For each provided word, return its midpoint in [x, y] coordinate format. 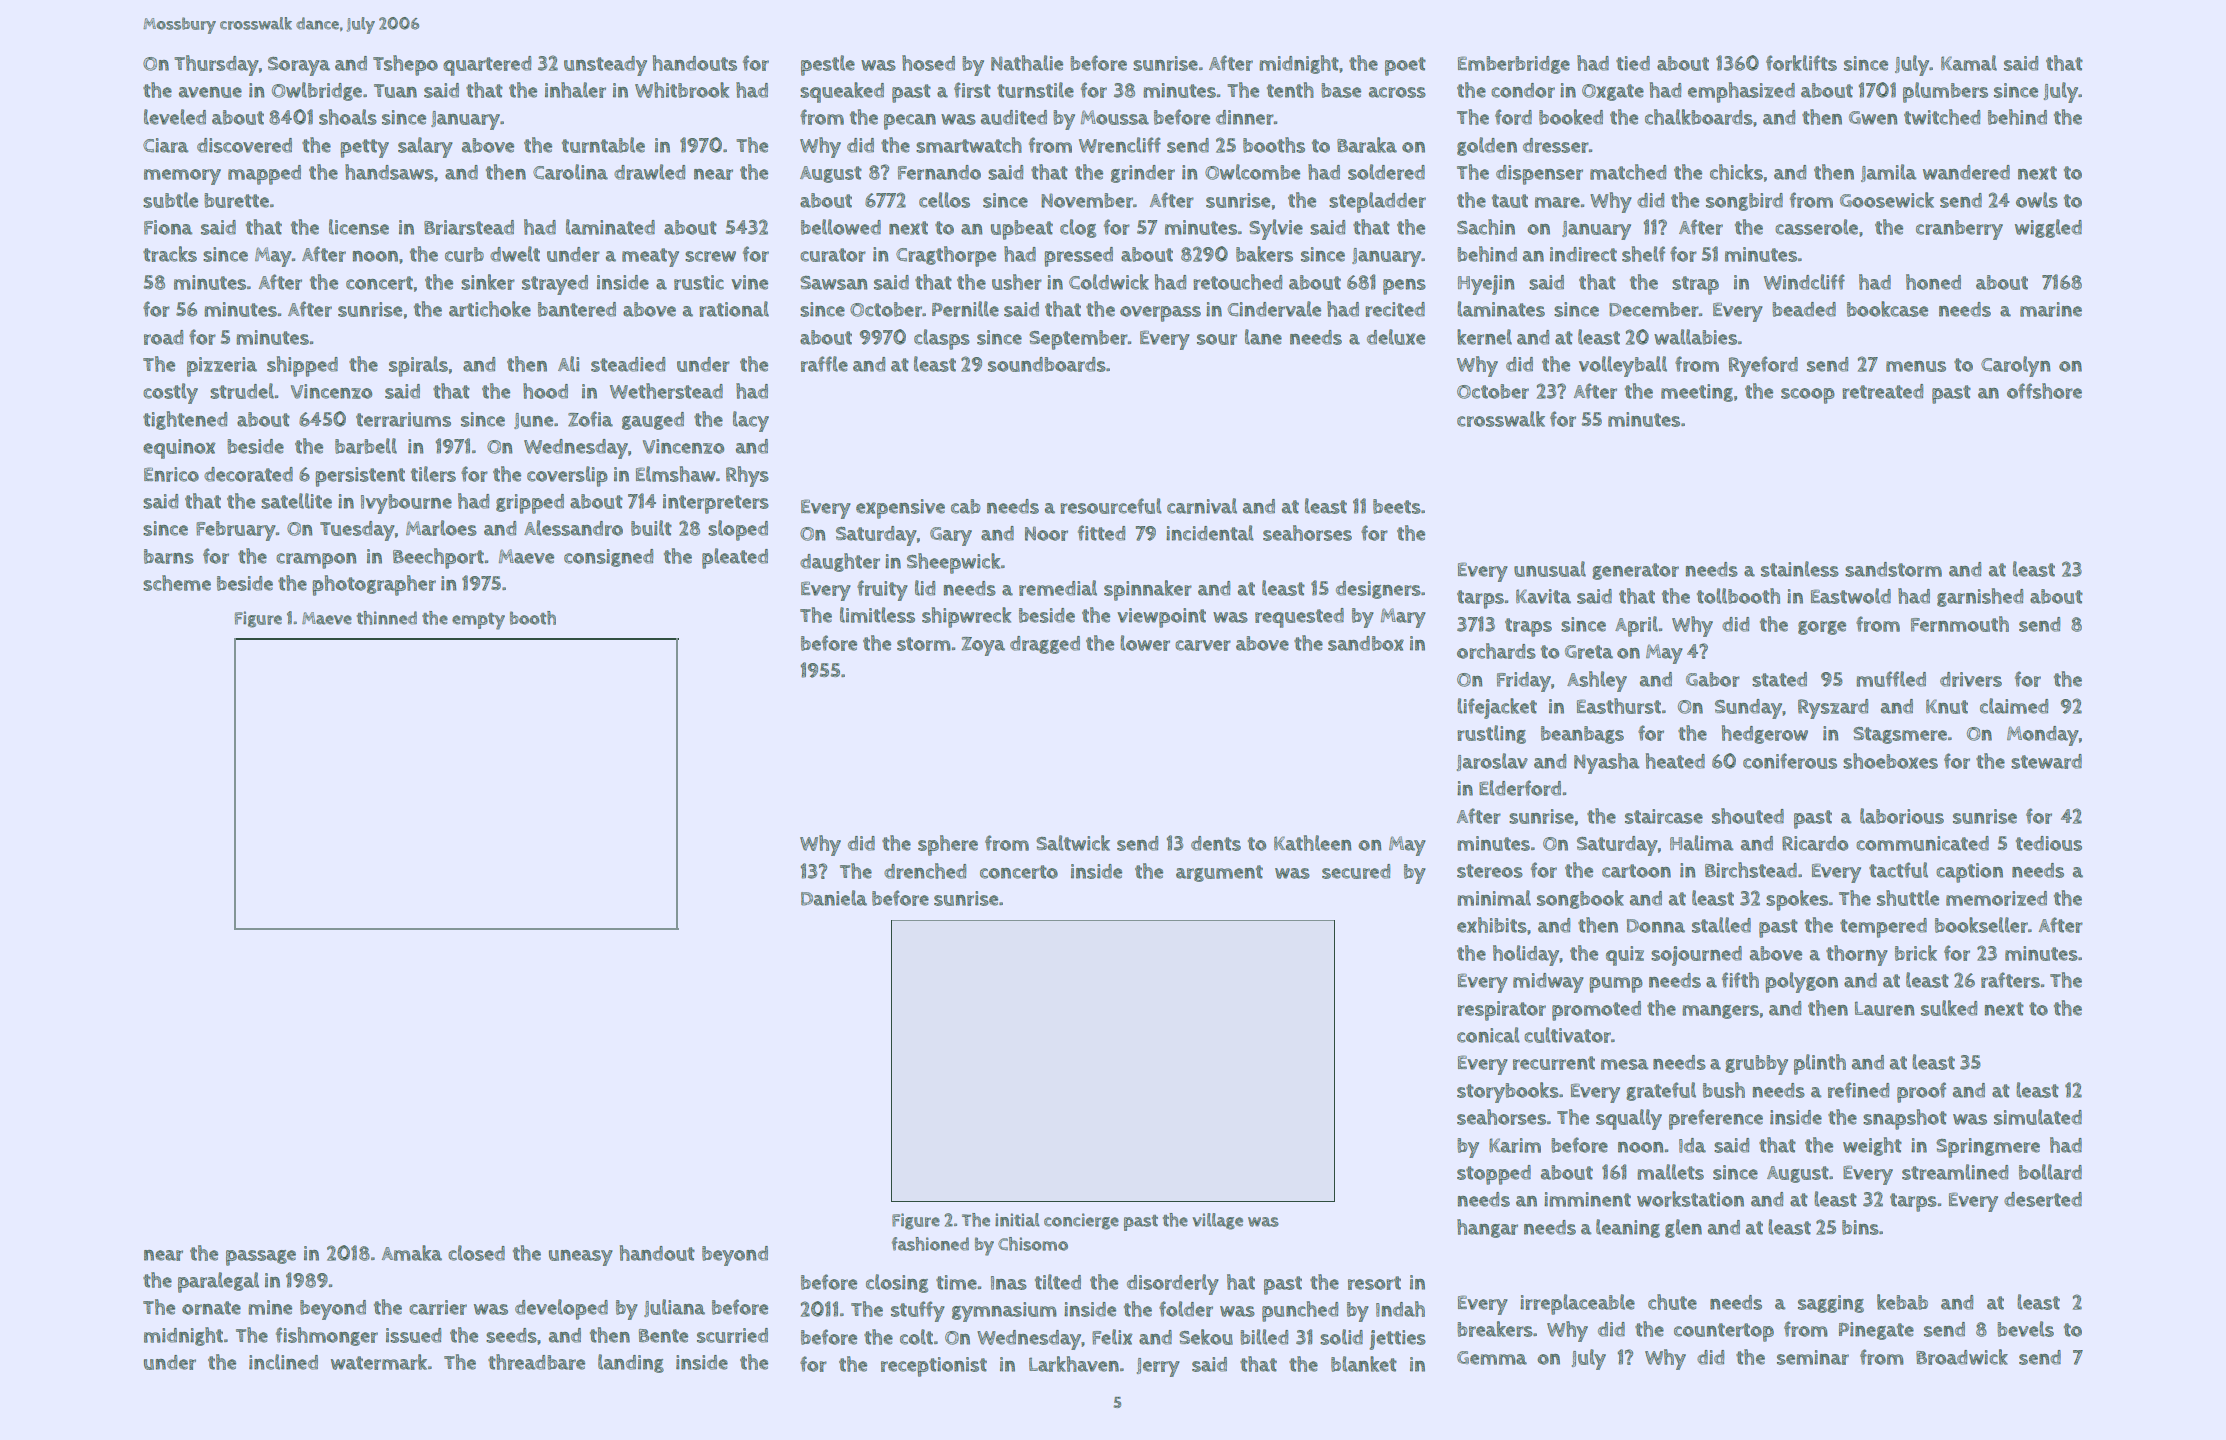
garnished [1980, 597]
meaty [650, 257]
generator [1635, 571]
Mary [1403, 618]
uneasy [581, 1258]
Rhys [747, 476]
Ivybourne [406, 504]
